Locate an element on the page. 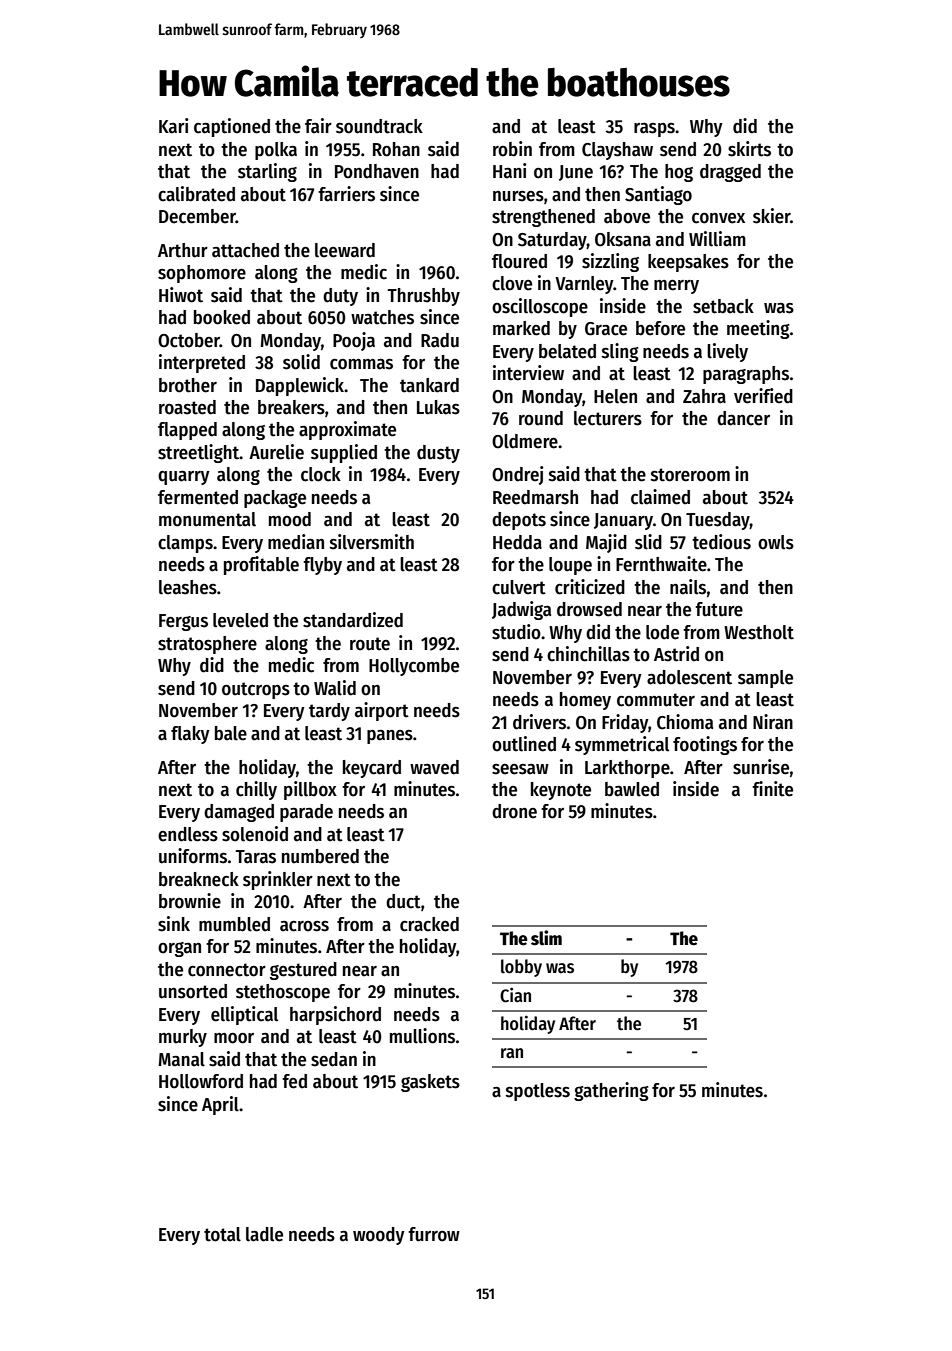 This image has height=1351, width=952. chinchillas is located at coordinates (588, 654).
